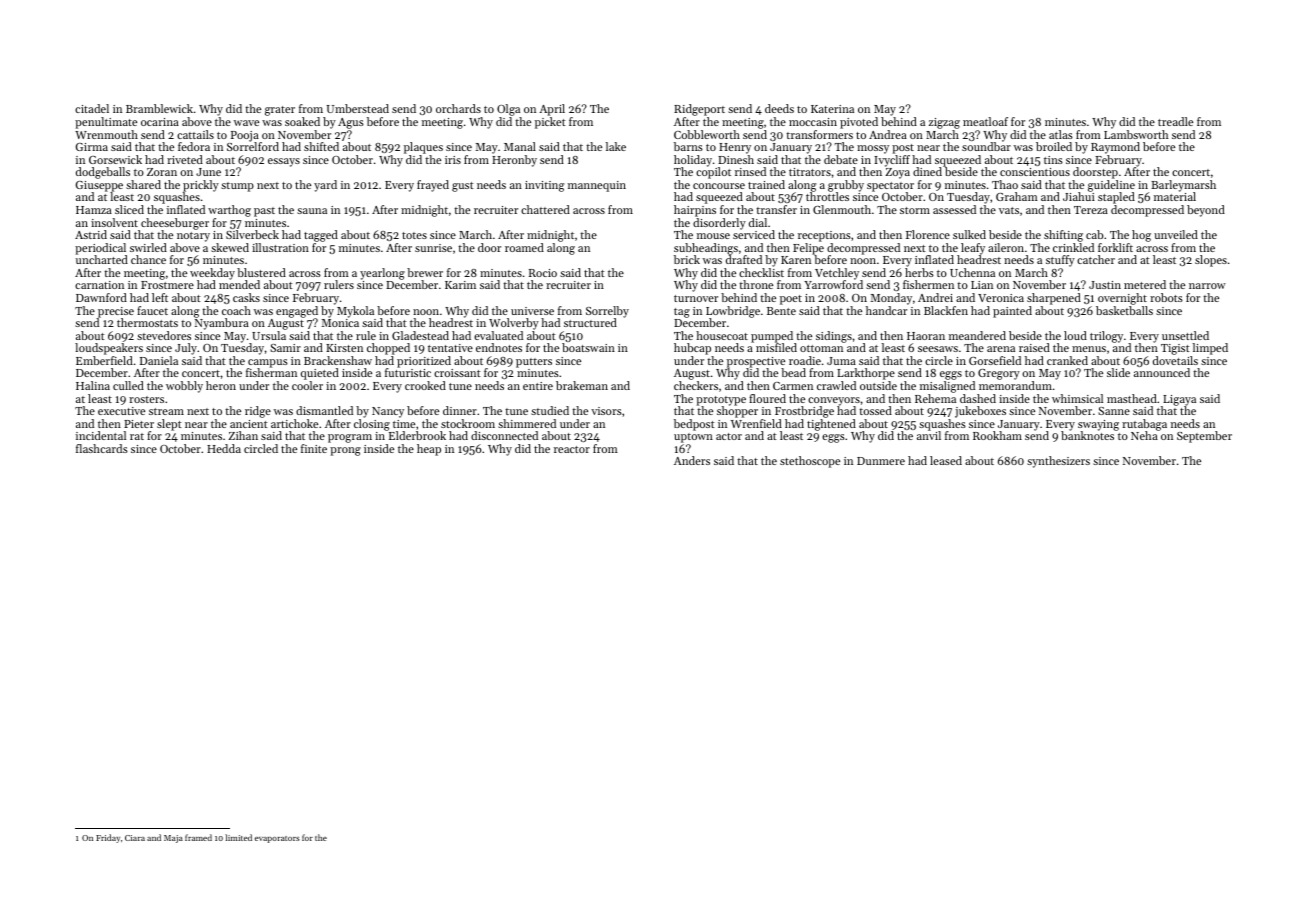 This document has width=1308, height=924. I want to click on synthesizers, so click(1058, 462).
